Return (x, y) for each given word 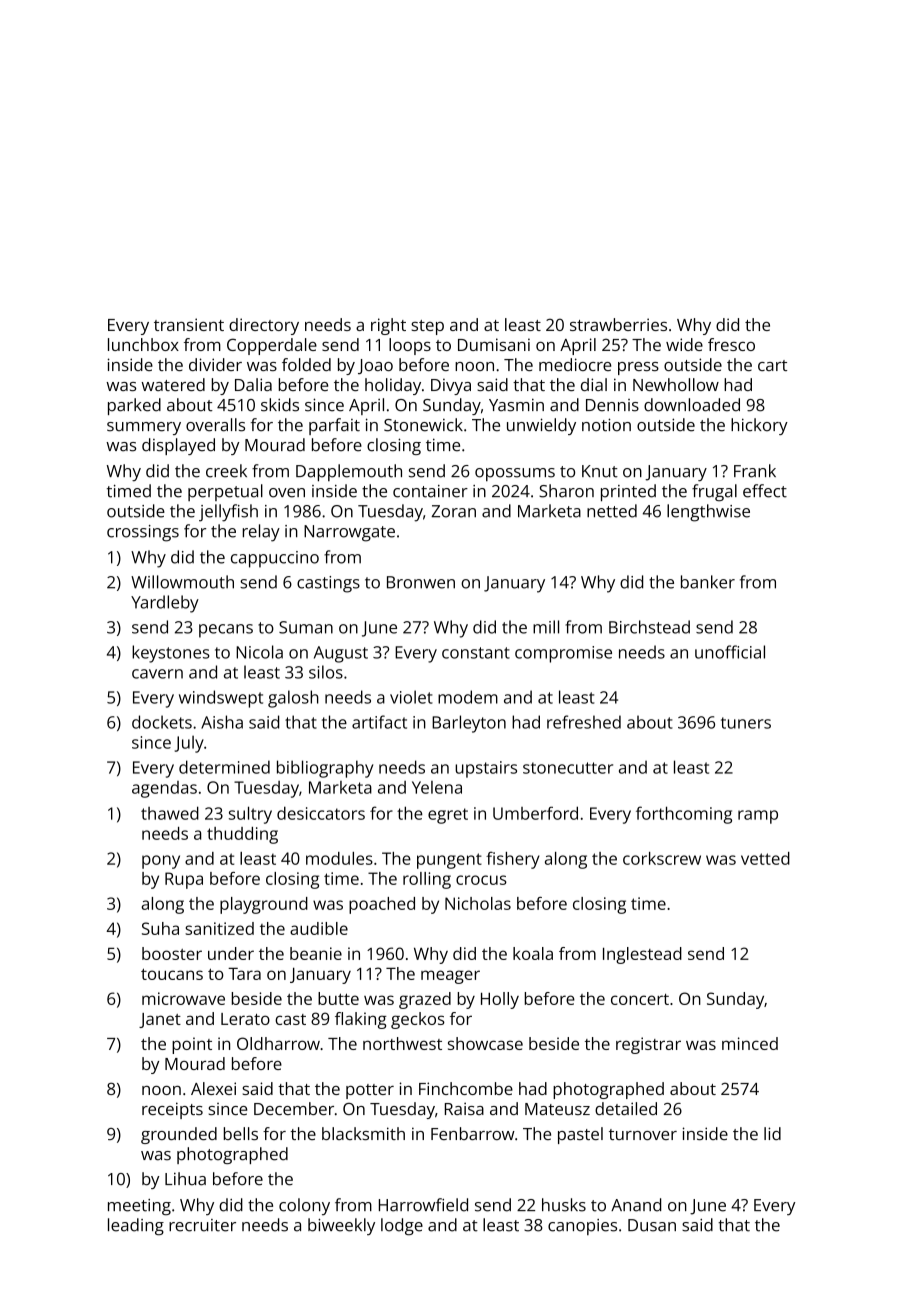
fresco (731, 344)
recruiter (202, 1225)
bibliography (325, 769)
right (388, 326)
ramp (758, 817)
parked (134, 406)
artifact (379, 722)
